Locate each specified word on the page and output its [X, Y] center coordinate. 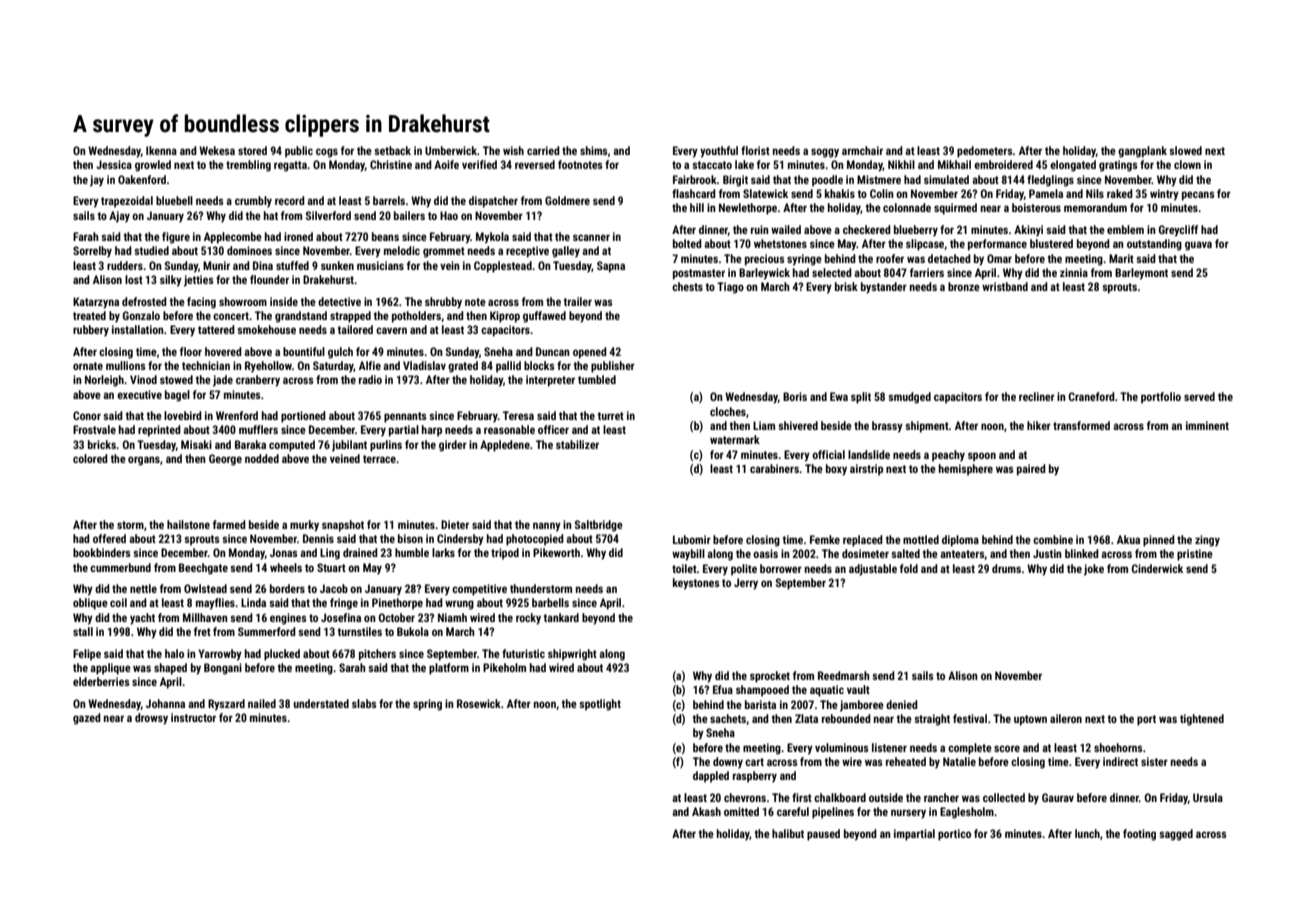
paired [1031, 470]
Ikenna [161, 150]
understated [321, 703]
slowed [1185, 150]
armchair [862, 150]
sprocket [770, 677]
